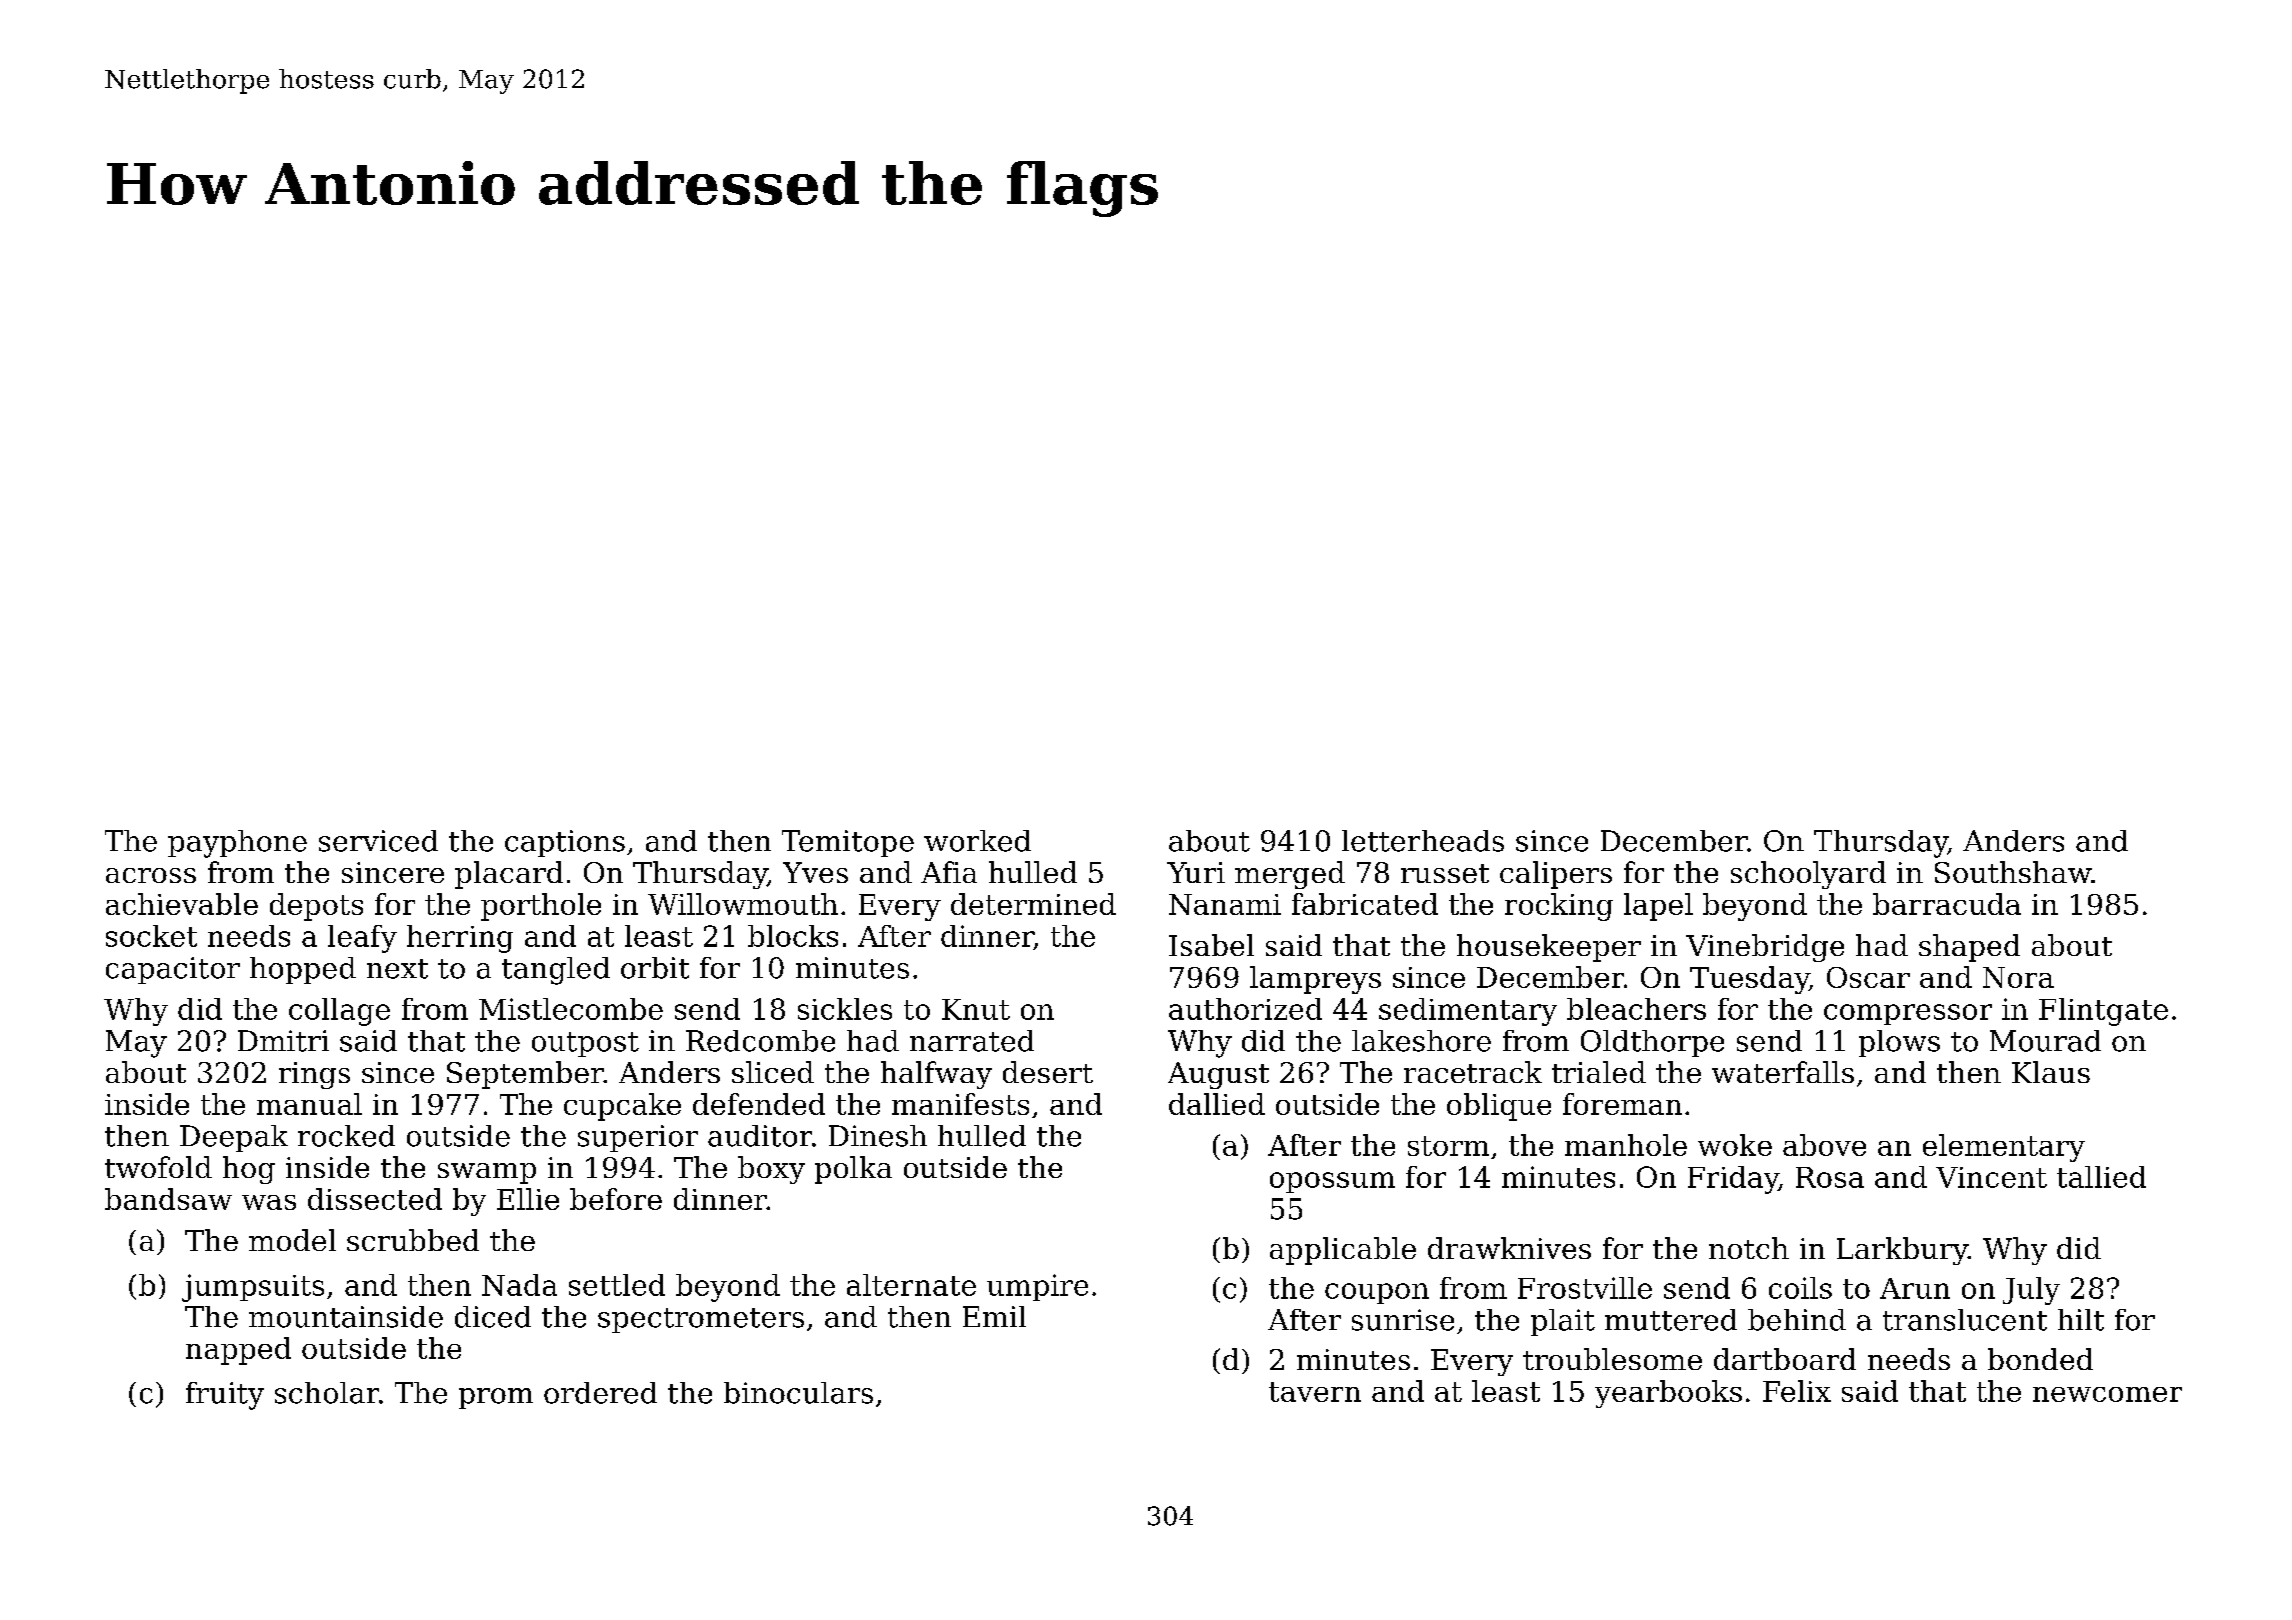 The image size is (2292, 1620). Describe the element at coordinates (1037, 1287) in the screenshot. I see `umpire` at that location.
